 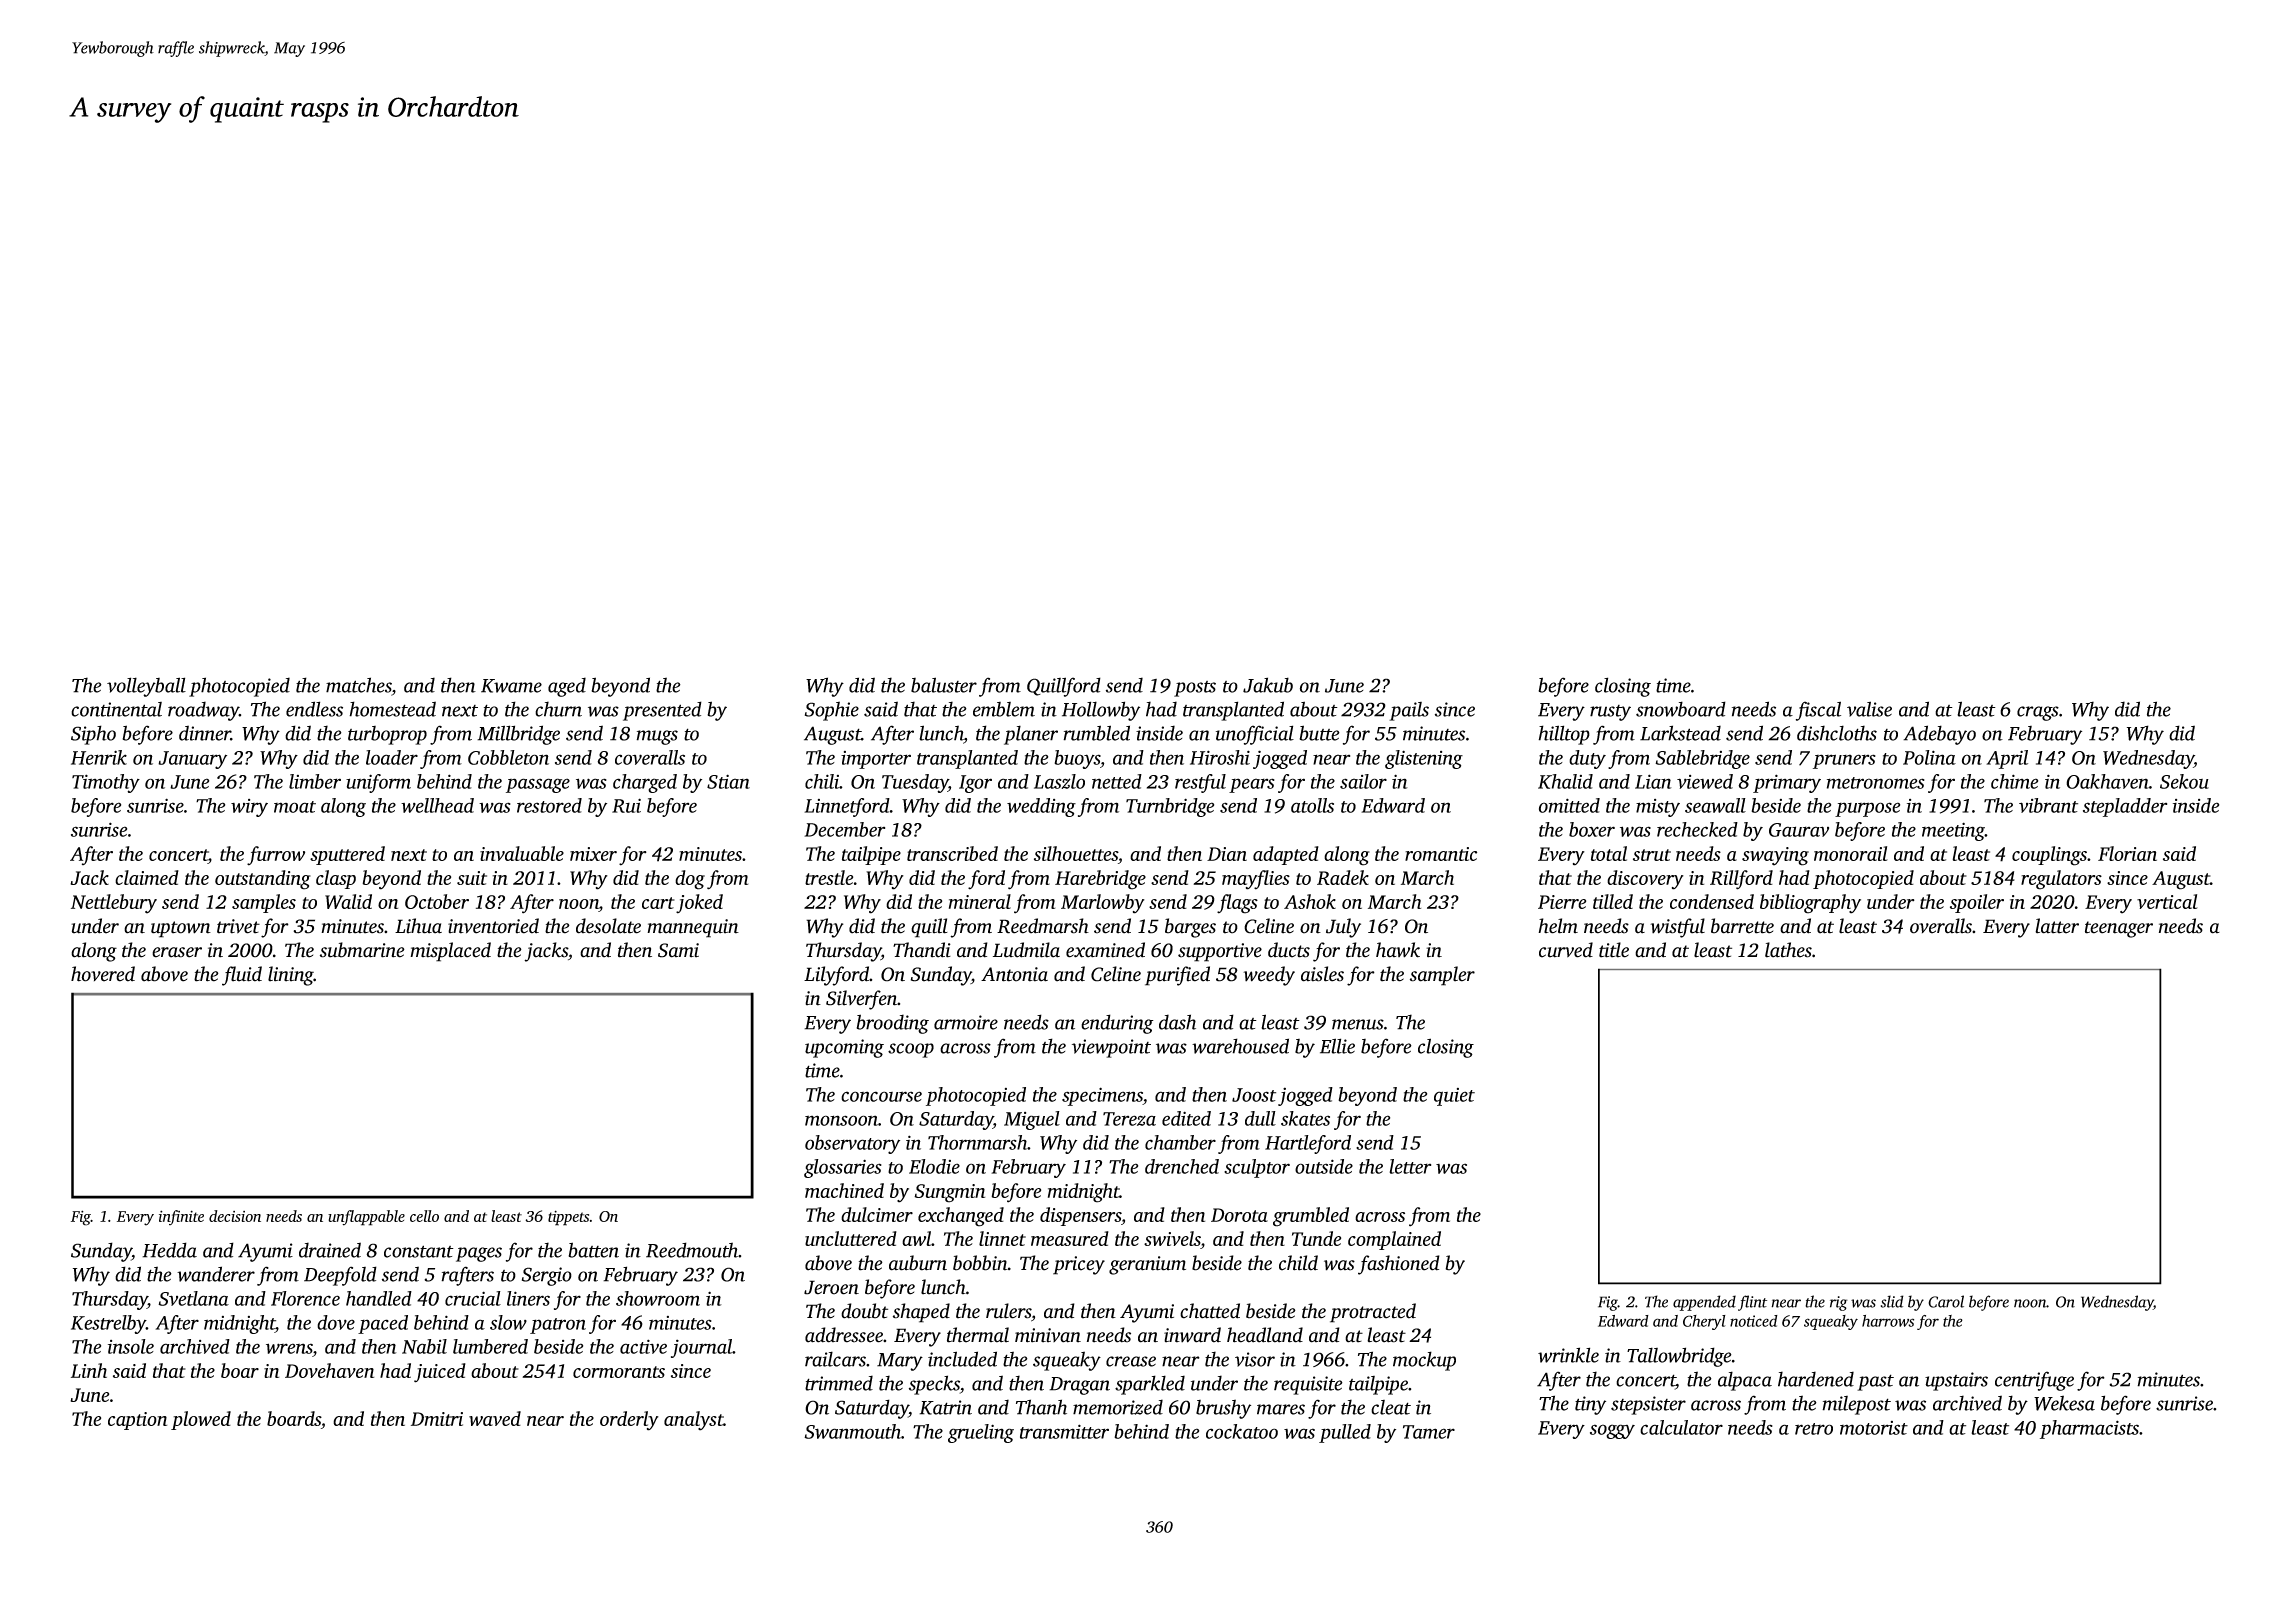 What do you see at coordinates (1210, 1311) in the page?
I see `chatted` at bounding box center [1210, 1311].
